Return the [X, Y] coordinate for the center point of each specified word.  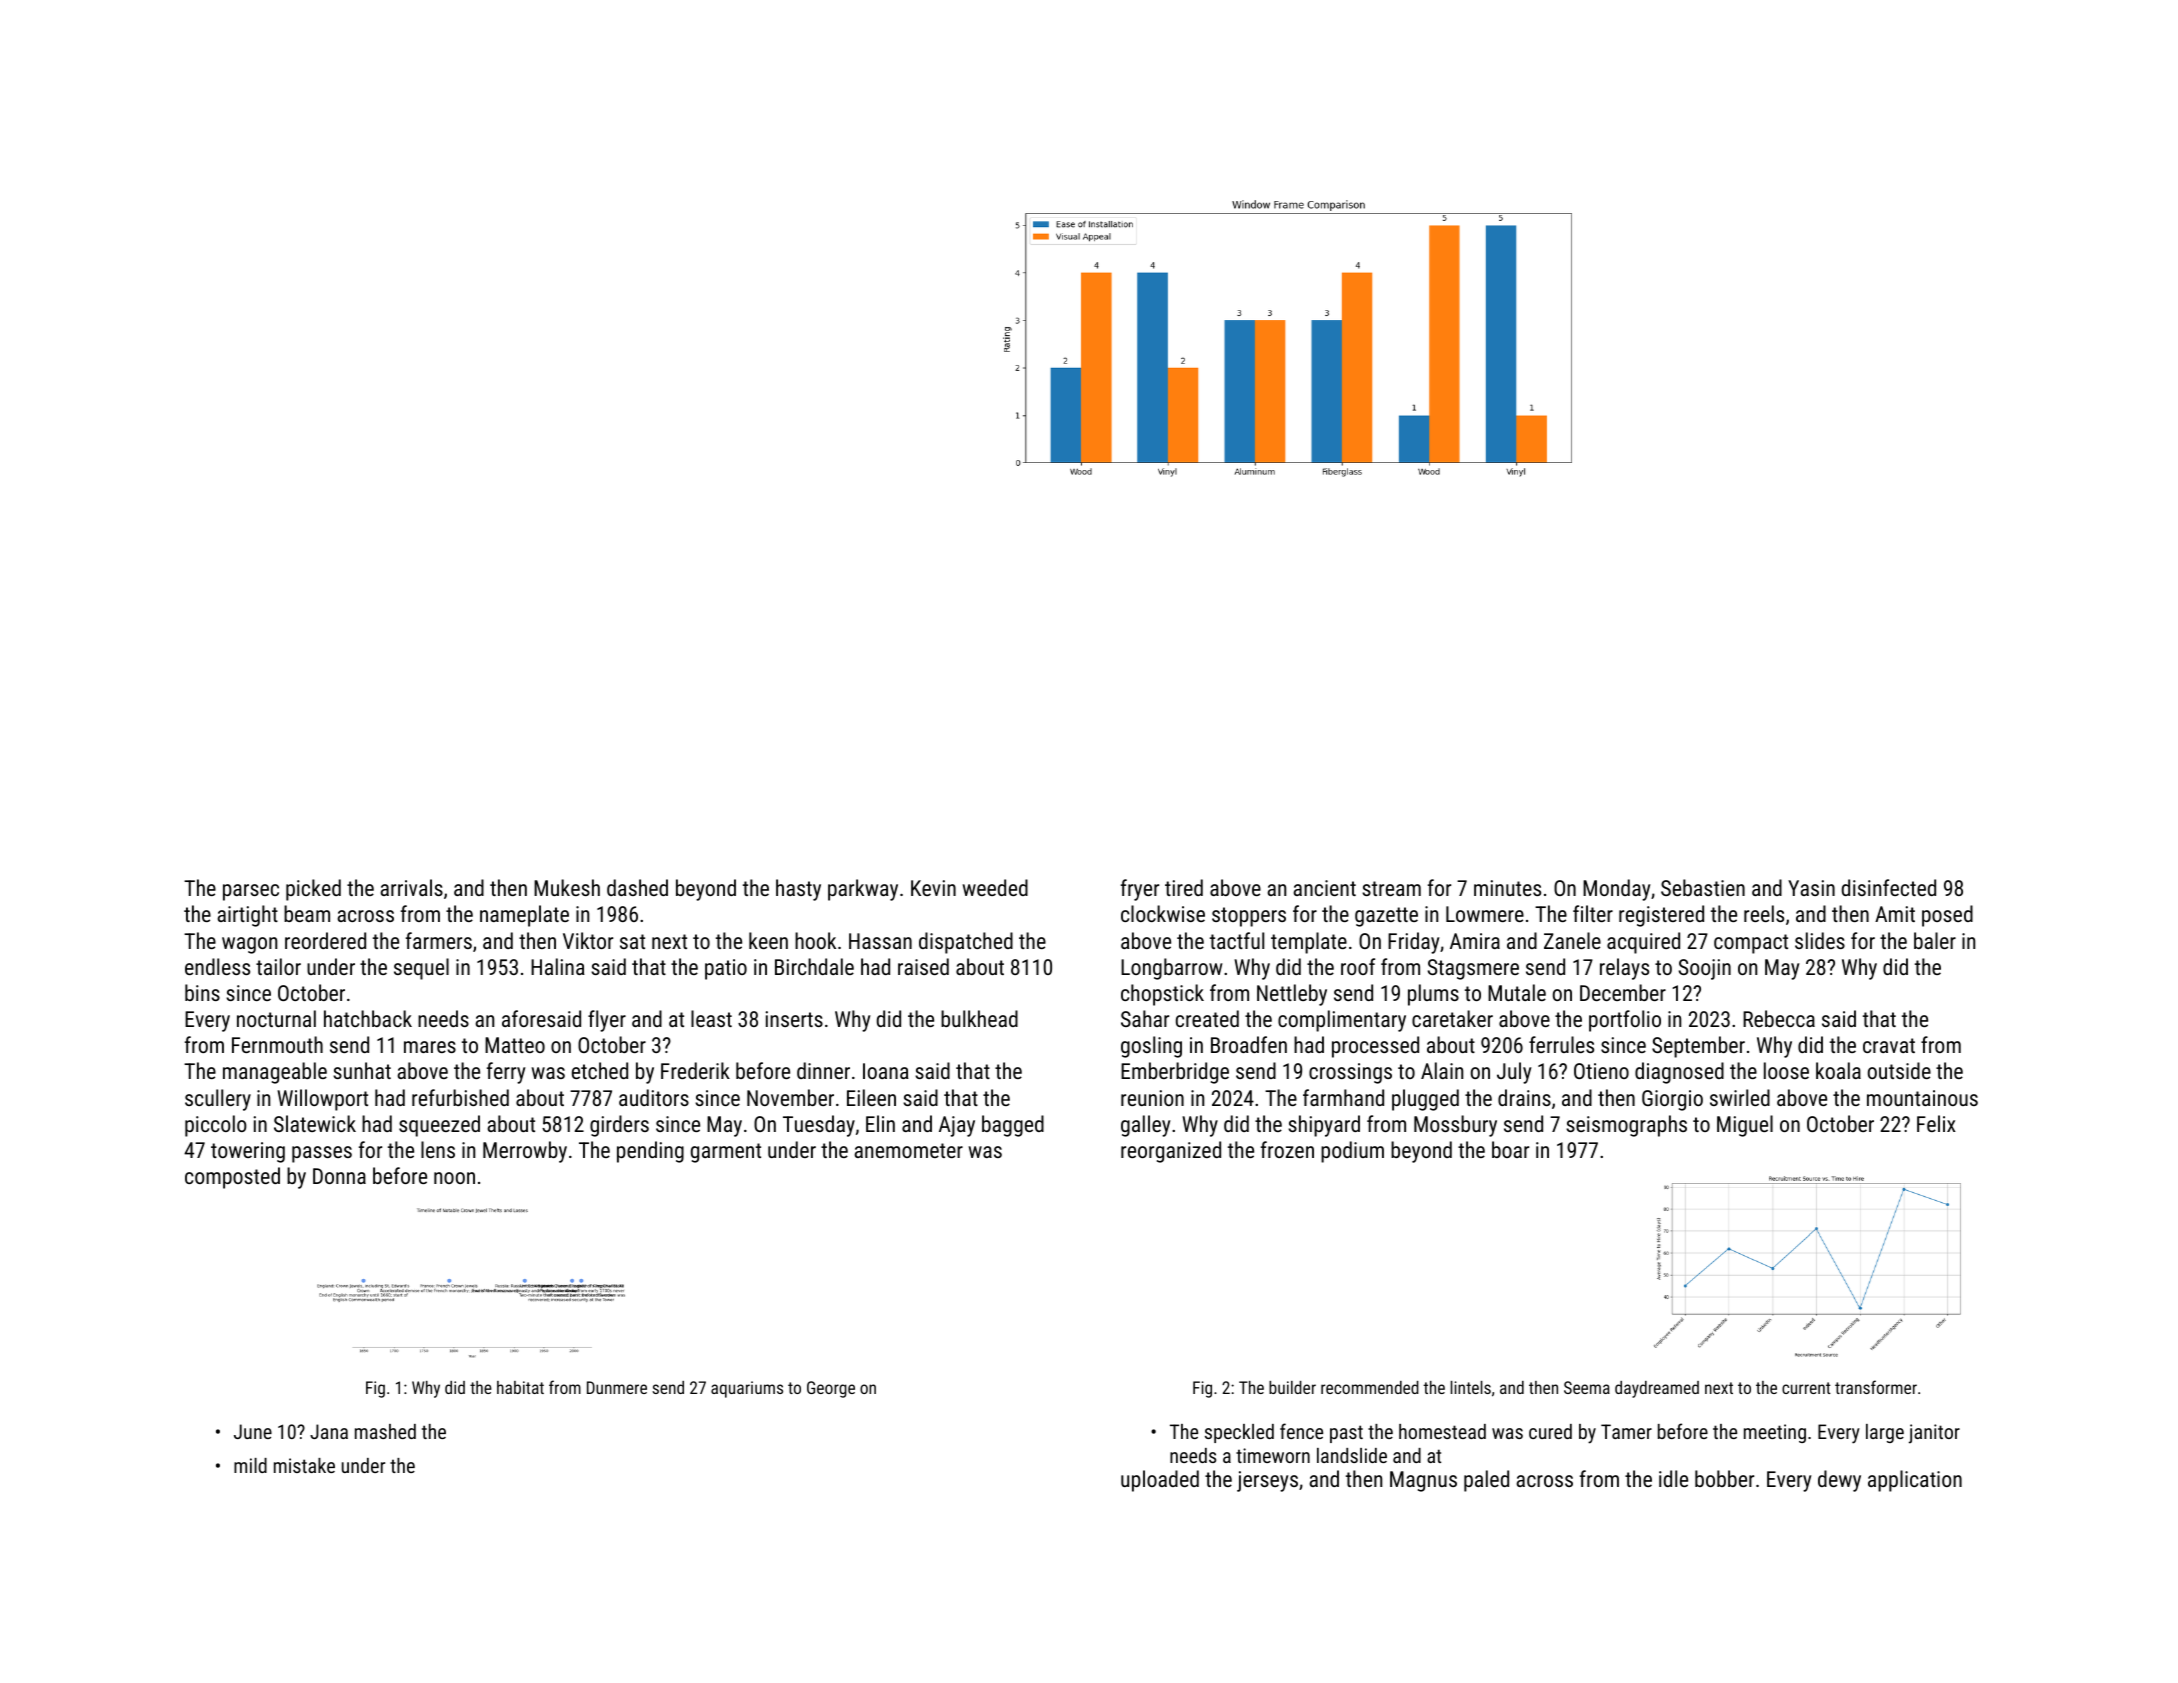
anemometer [908, 1150]
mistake [304, 1465]
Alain [1442, 1070]
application [1915, 1481]
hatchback [368, 1018]
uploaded [1160, 1481]
